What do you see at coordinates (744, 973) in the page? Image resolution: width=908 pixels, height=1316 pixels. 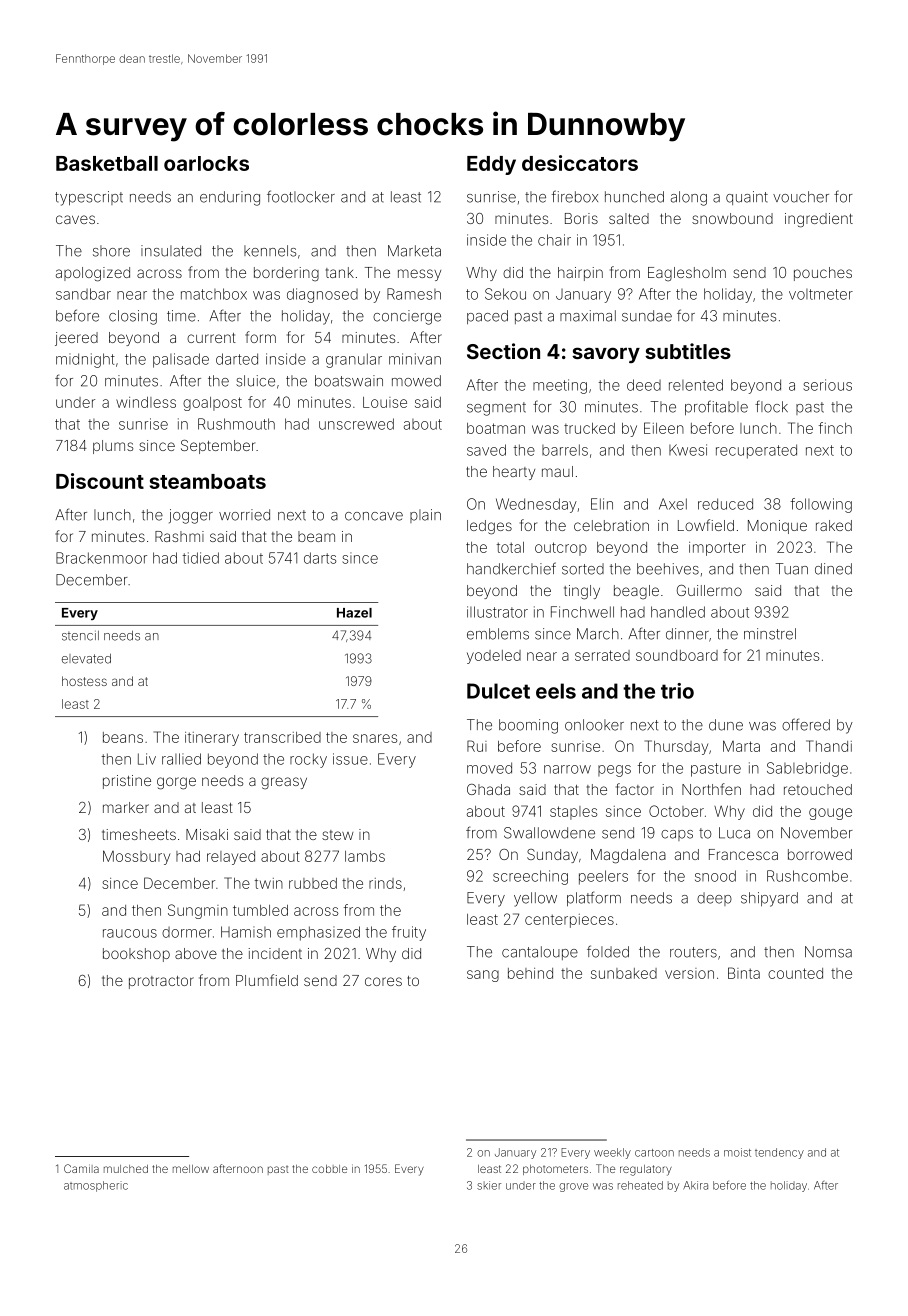 I see `Binta` at bounding box center [744, 973].
